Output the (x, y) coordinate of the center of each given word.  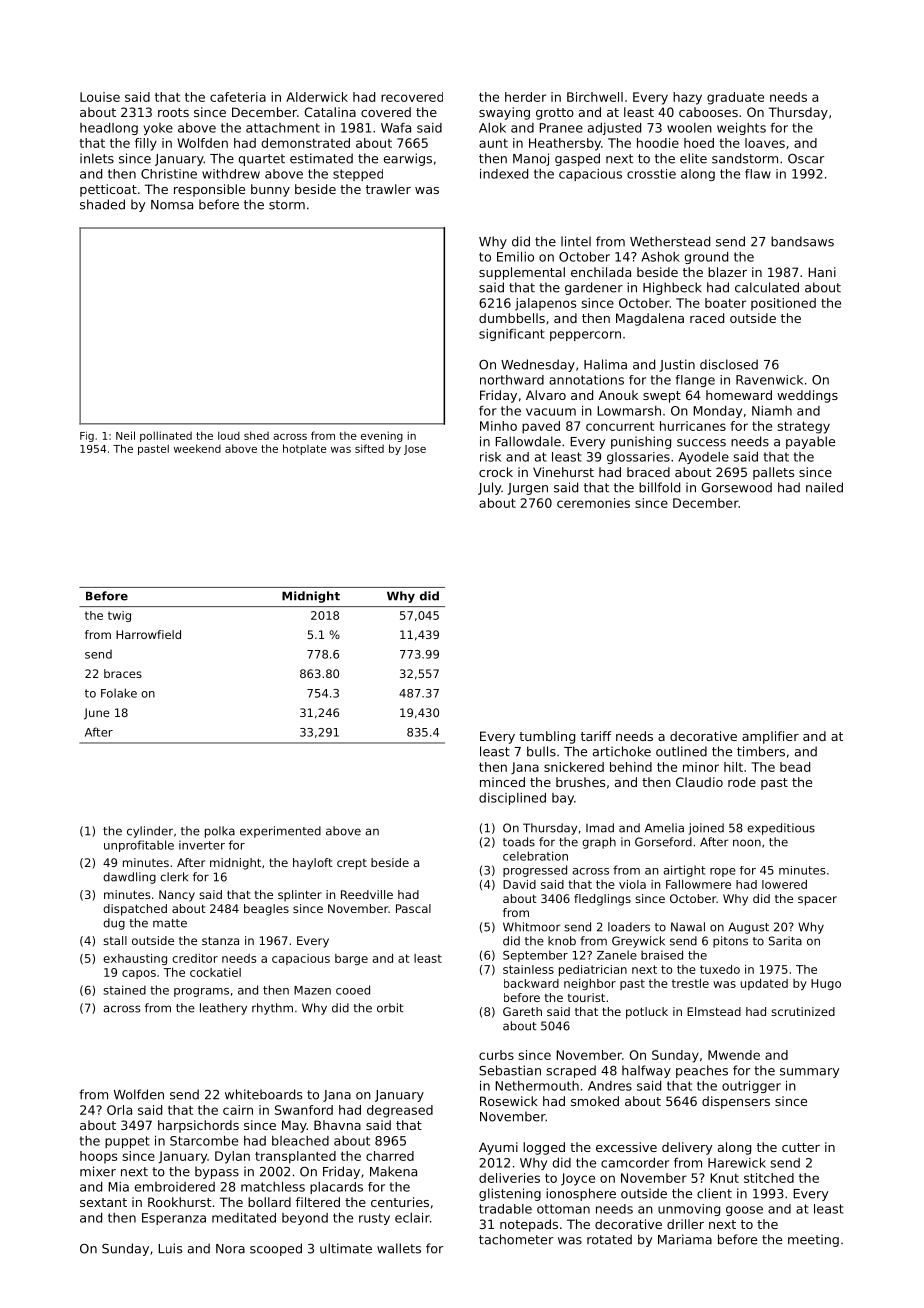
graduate (735, 98)
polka (220, 832)
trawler (388, 189)
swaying (504, 113)
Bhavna (337, 1125)
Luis (170, 1248)
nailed (824, 487)
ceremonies (593, 503)
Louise (100, 97)
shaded (102, 204)
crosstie (651, 174)
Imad (600, 828)
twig (119, 616)
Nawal (688, 927)
